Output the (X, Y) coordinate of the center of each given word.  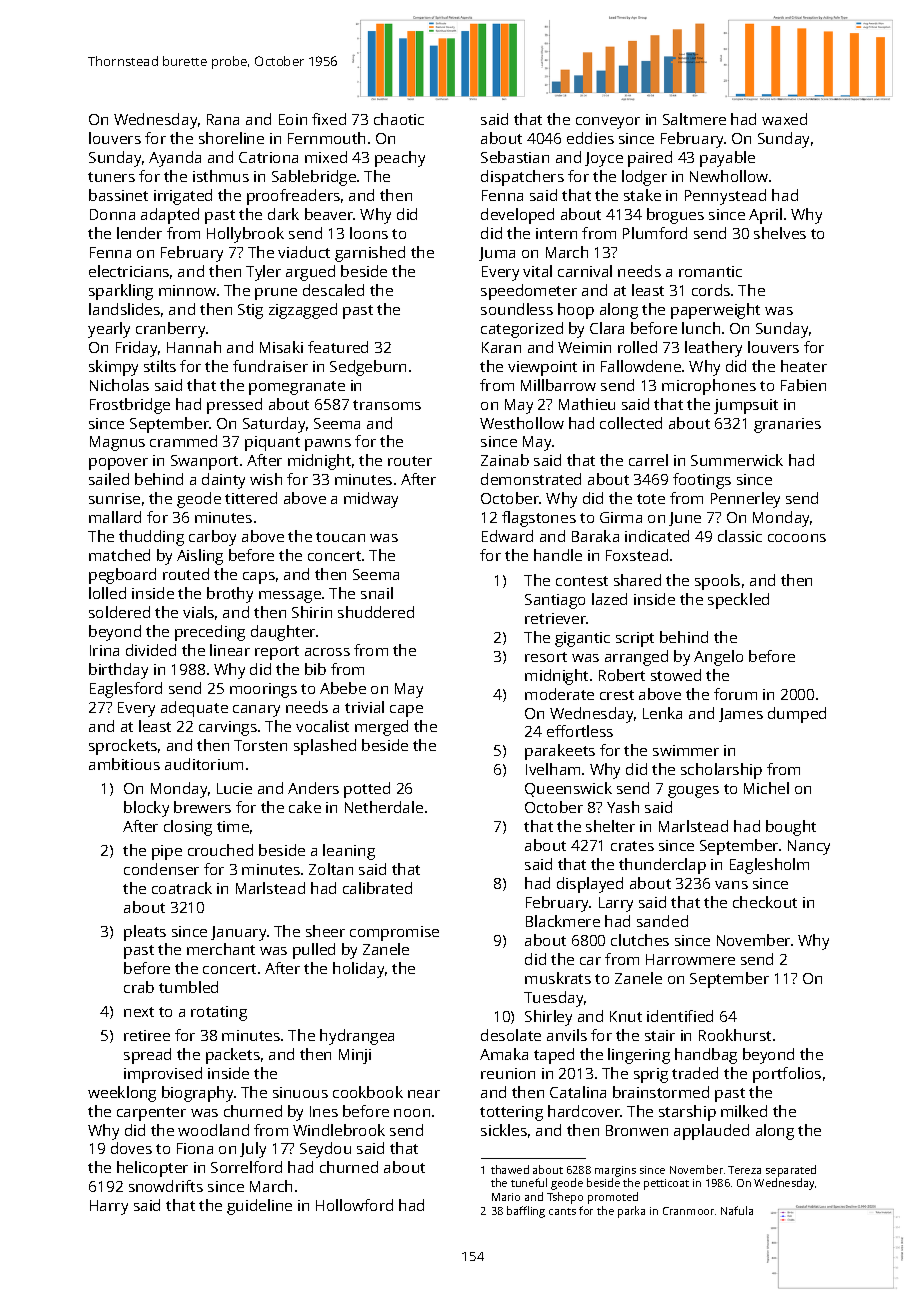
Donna (112, 214)
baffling (526, 1212)
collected (631, 423)
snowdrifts (166, 1186)
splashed (325, 747)
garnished (370, 254)
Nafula (737, 1210)
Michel (766, 788)
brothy (230, 595)
